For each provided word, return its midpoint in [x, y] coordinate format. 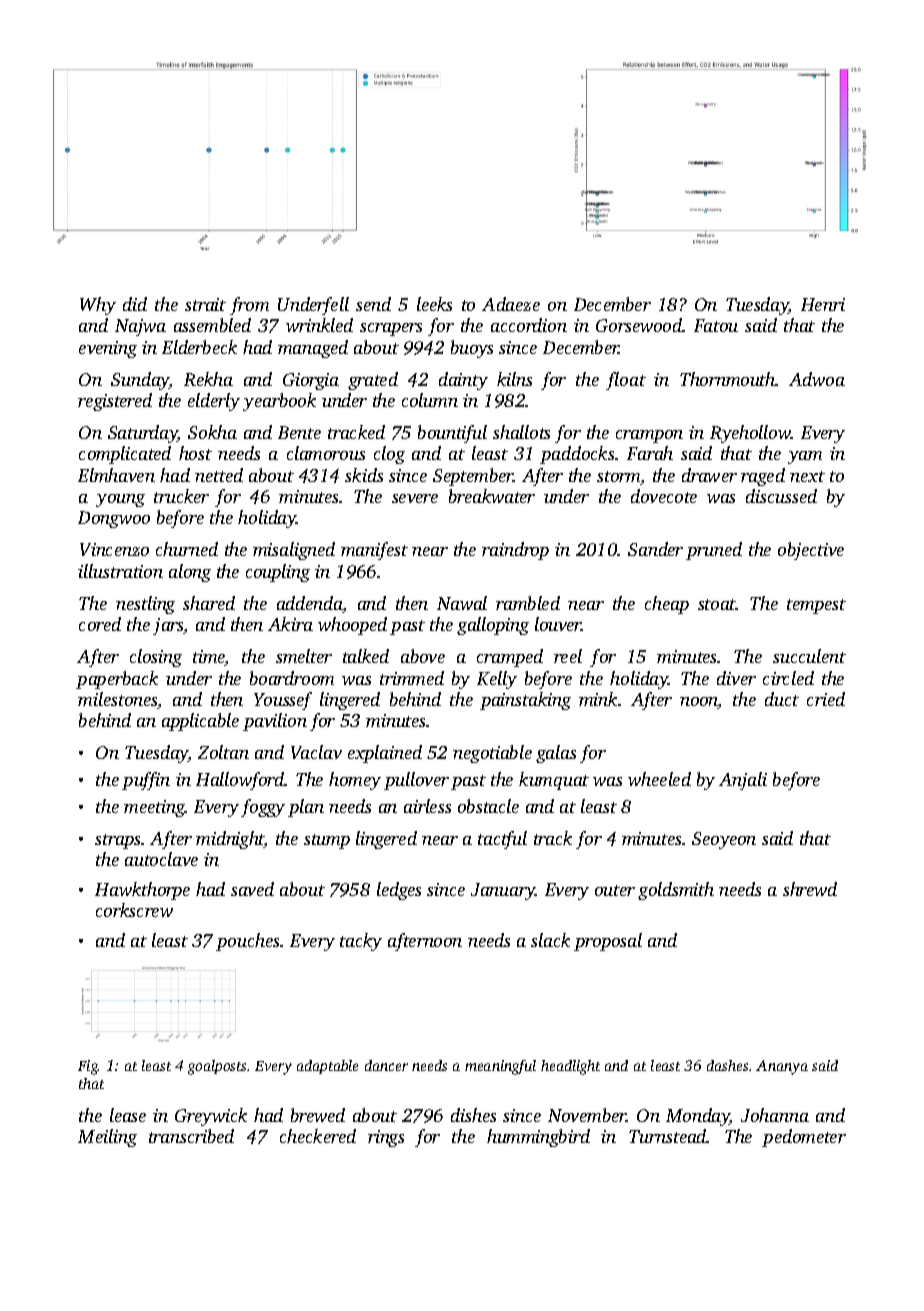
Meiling [107, 1138]
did [135, 304]
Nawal [462, 603]
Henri [823, 304]
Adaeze [511, 304]
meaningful [500, 1067]
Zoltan [223, 752]
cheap [667, 605]
